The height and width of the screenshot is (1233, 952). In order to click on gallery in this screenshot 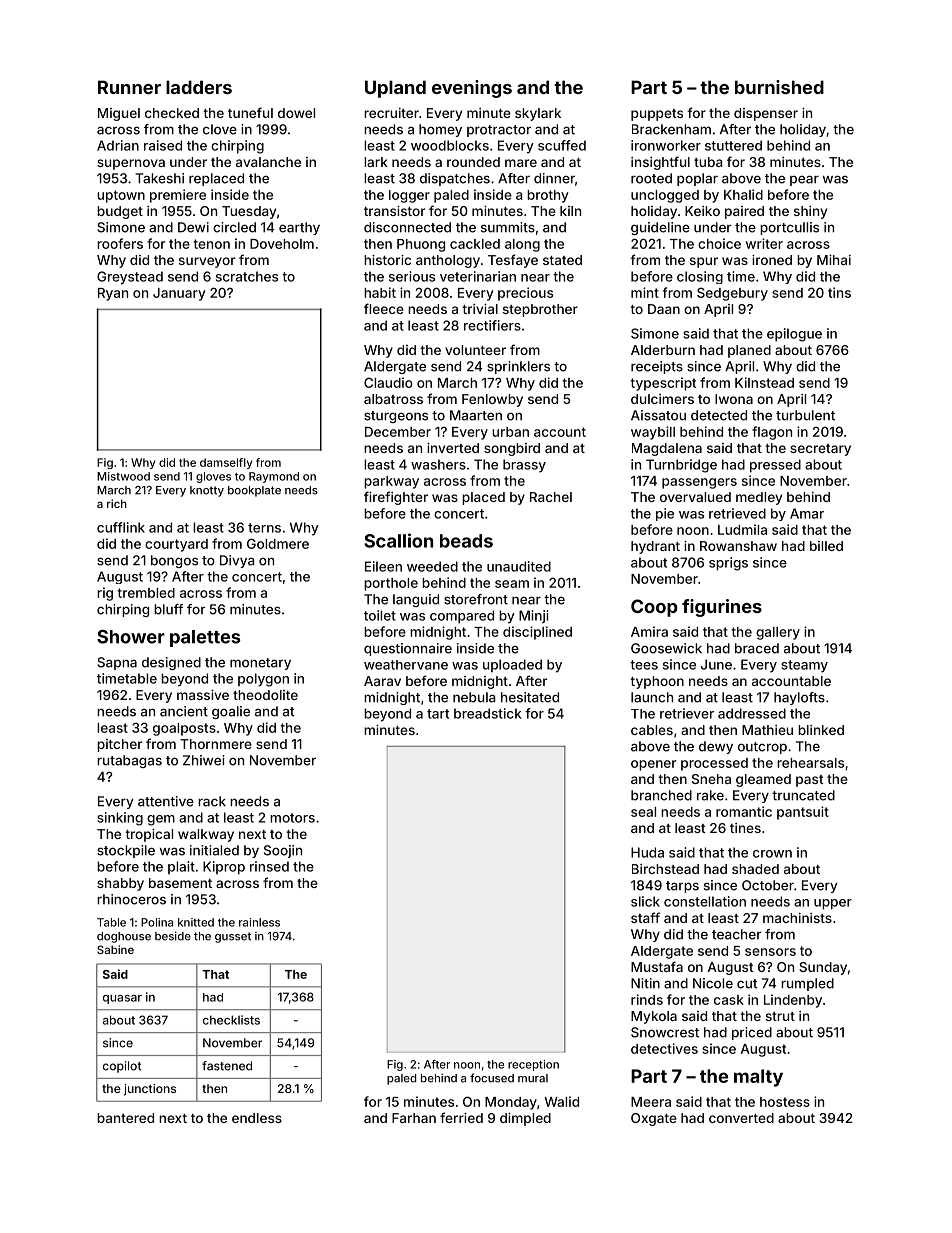, I will do `click(778, 633)`.
